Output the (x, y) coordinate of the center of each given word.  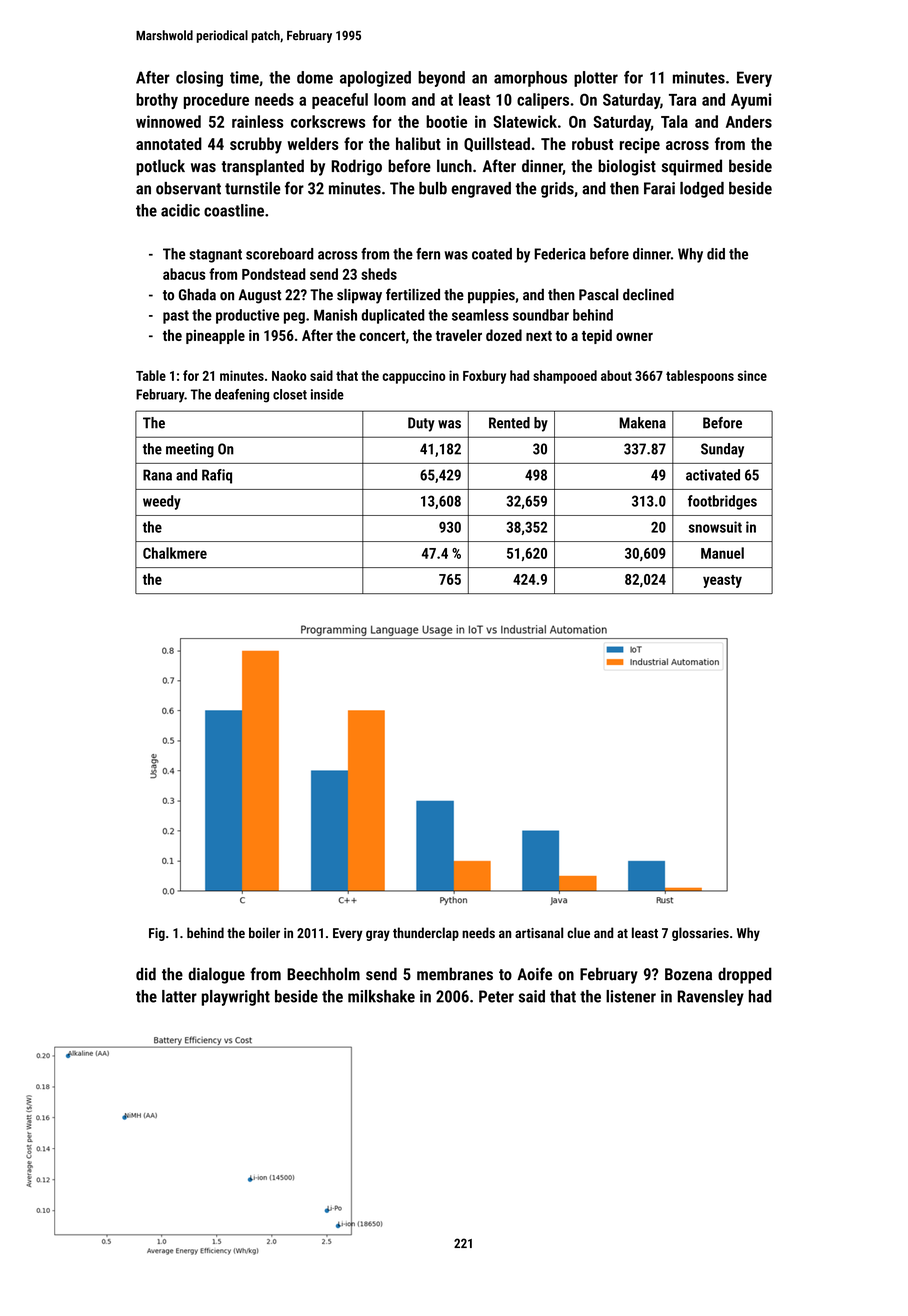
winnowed (168, 121)
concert (382, 336)
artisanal (539, 932)
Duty (421, 424)
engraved (481, 190)
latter (179, 996)
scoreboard (280, 254)
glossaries (700, 934)
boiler (264, 932)
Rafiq (217, 476)
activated (713, 475)
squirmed (692, 167)
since (752, 375)
